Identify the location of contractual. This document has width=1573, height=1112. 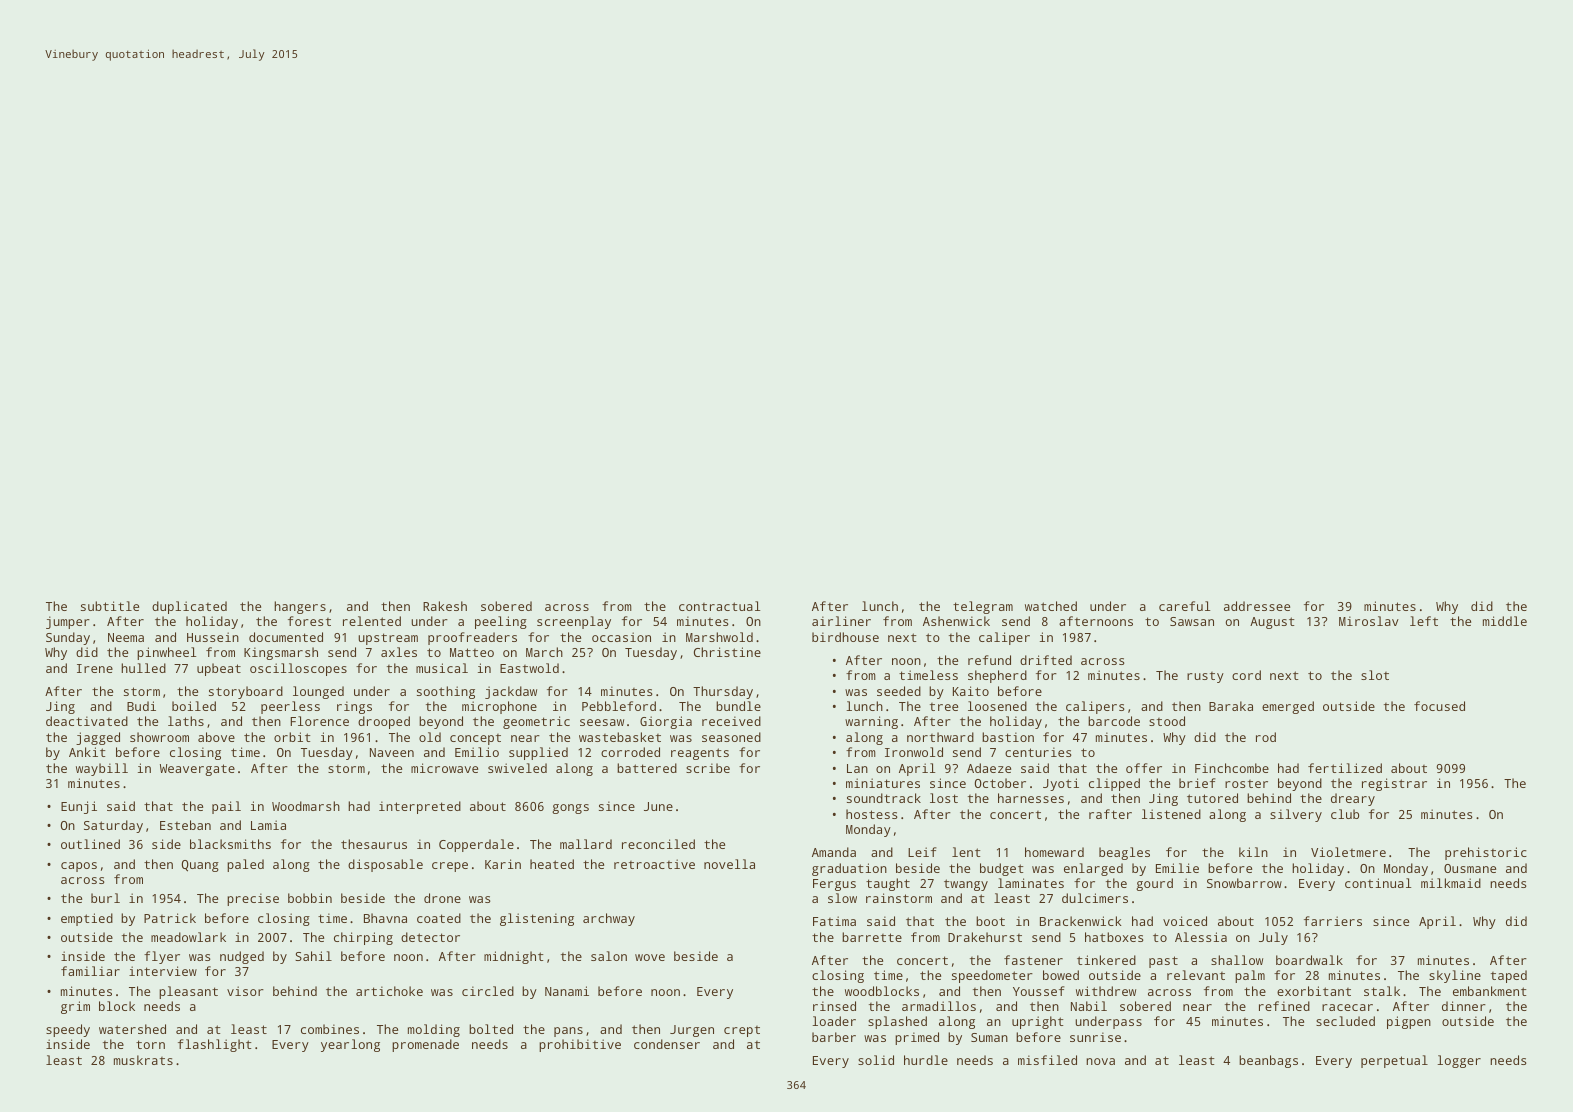
(719, 606).
